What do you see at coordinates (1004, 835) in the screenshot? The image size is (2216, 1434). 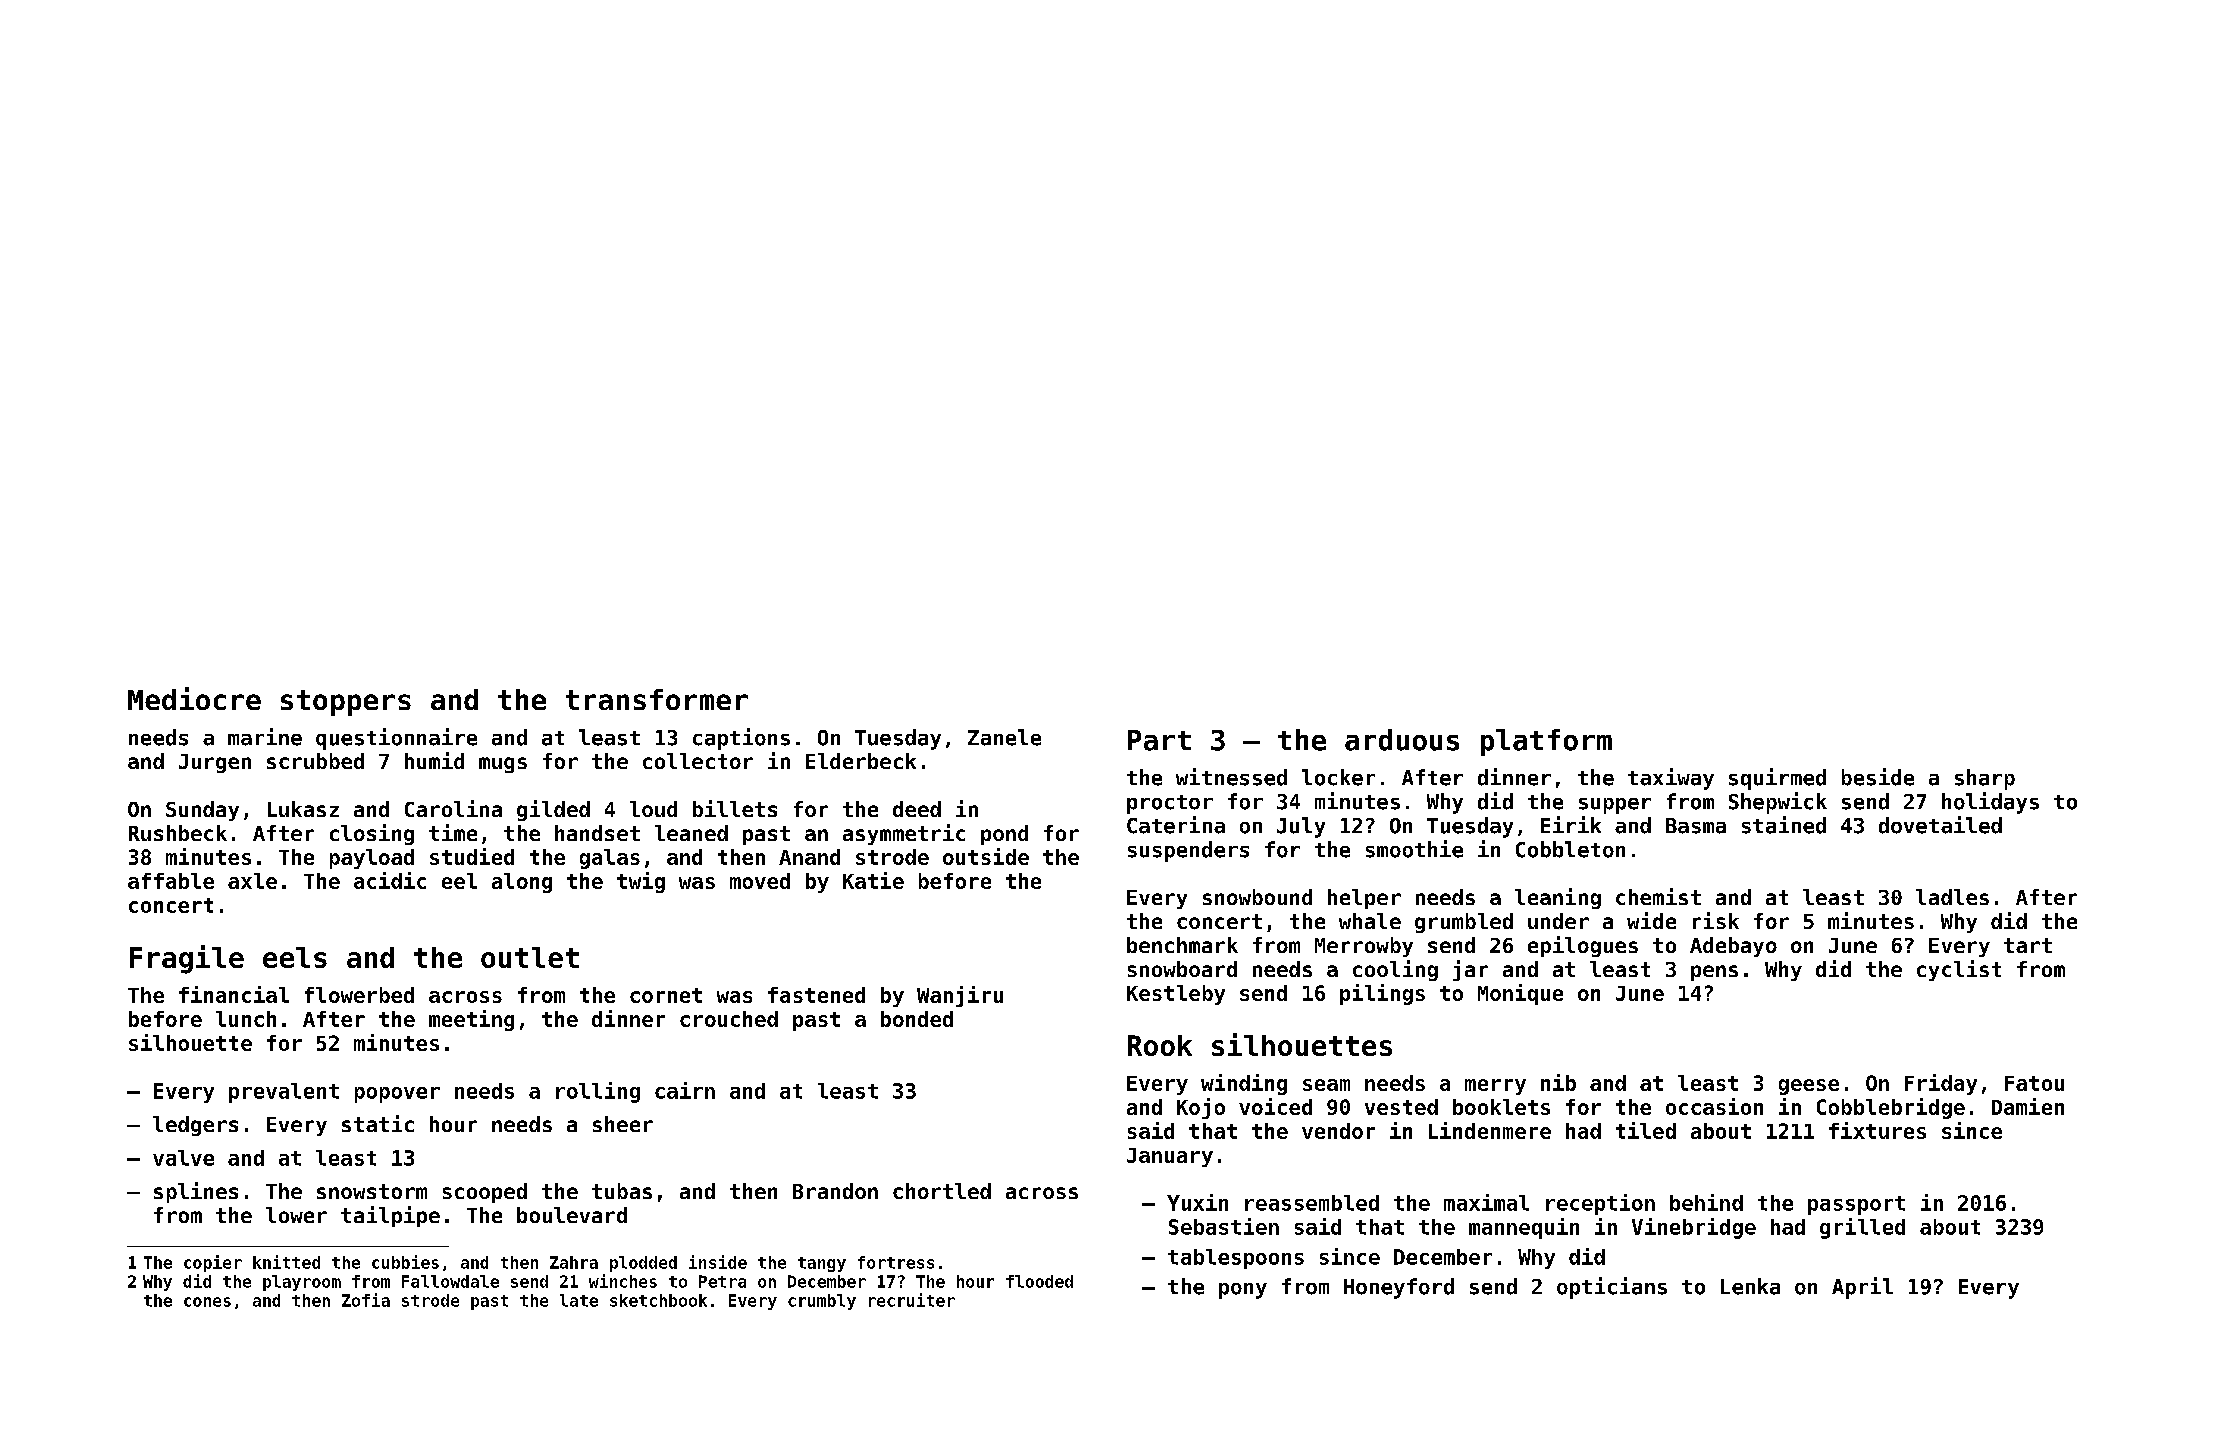 I see `pond` at bounding box center [1004, 835].
